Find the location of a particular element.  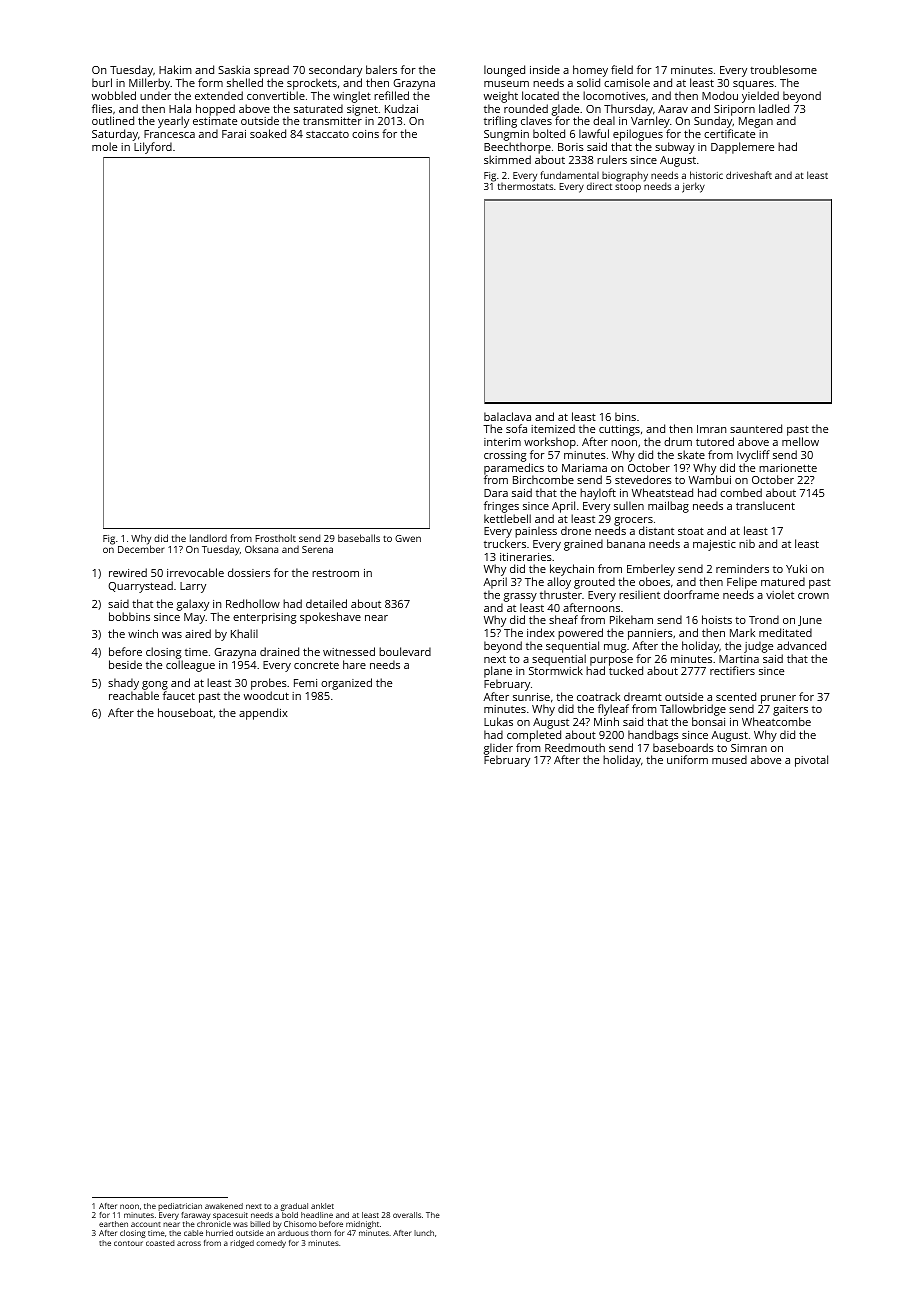

houseboat is located at coordinates (185, 712).
